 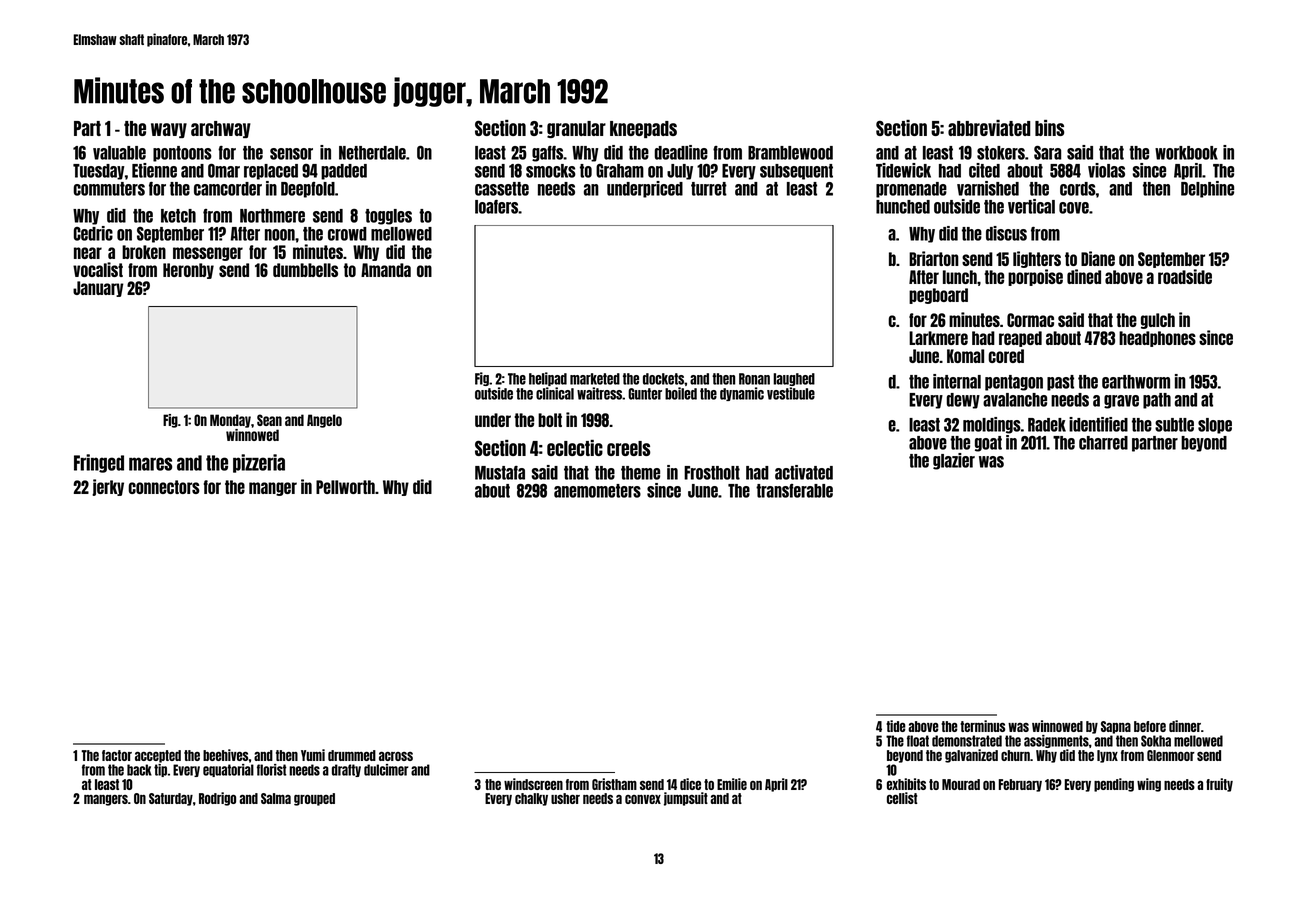 I want to click on dined, so click(x=1084, y=276).
